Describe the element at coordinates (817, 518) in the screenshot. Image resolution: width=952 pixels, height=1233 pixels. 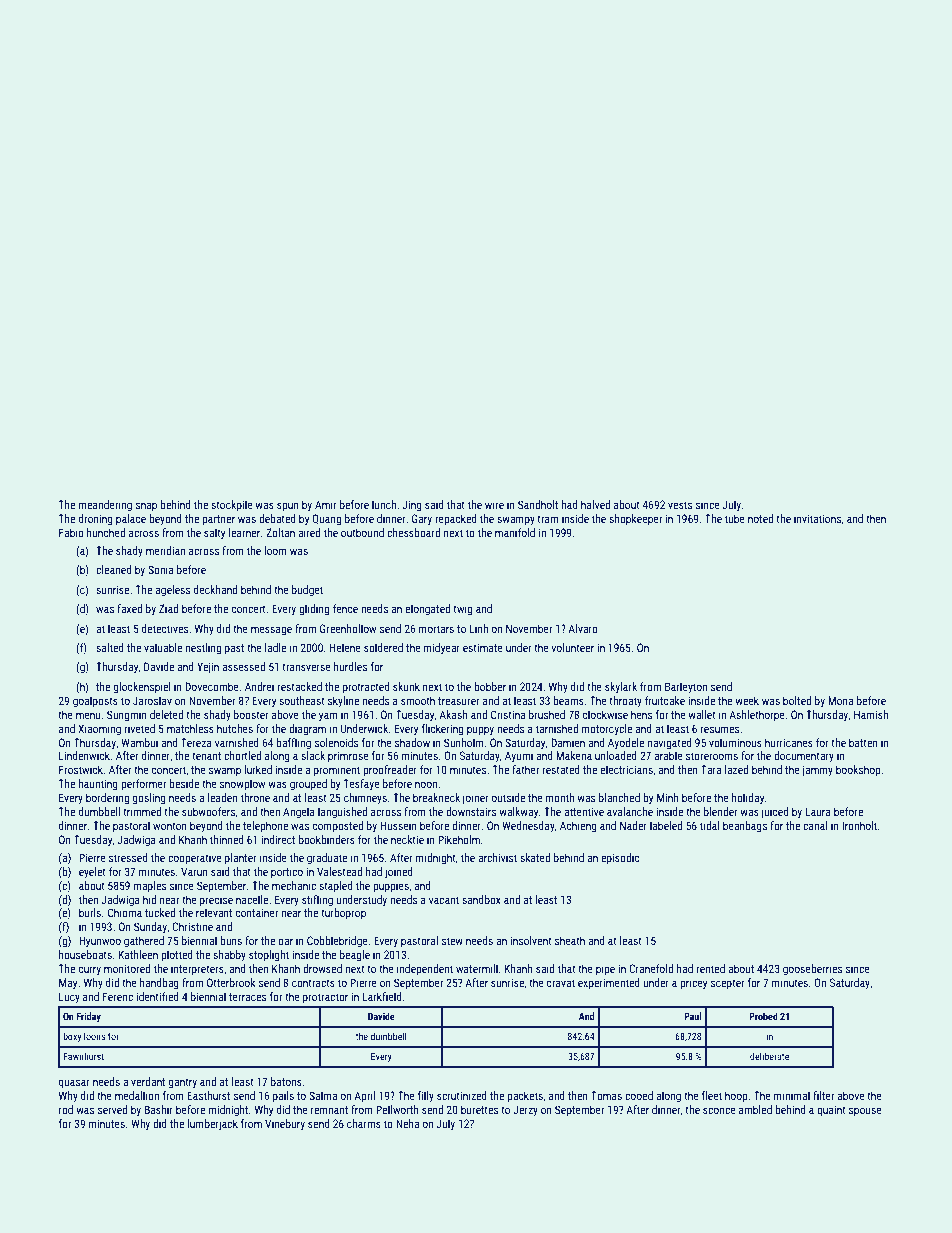
I see `invitations` at that location.
